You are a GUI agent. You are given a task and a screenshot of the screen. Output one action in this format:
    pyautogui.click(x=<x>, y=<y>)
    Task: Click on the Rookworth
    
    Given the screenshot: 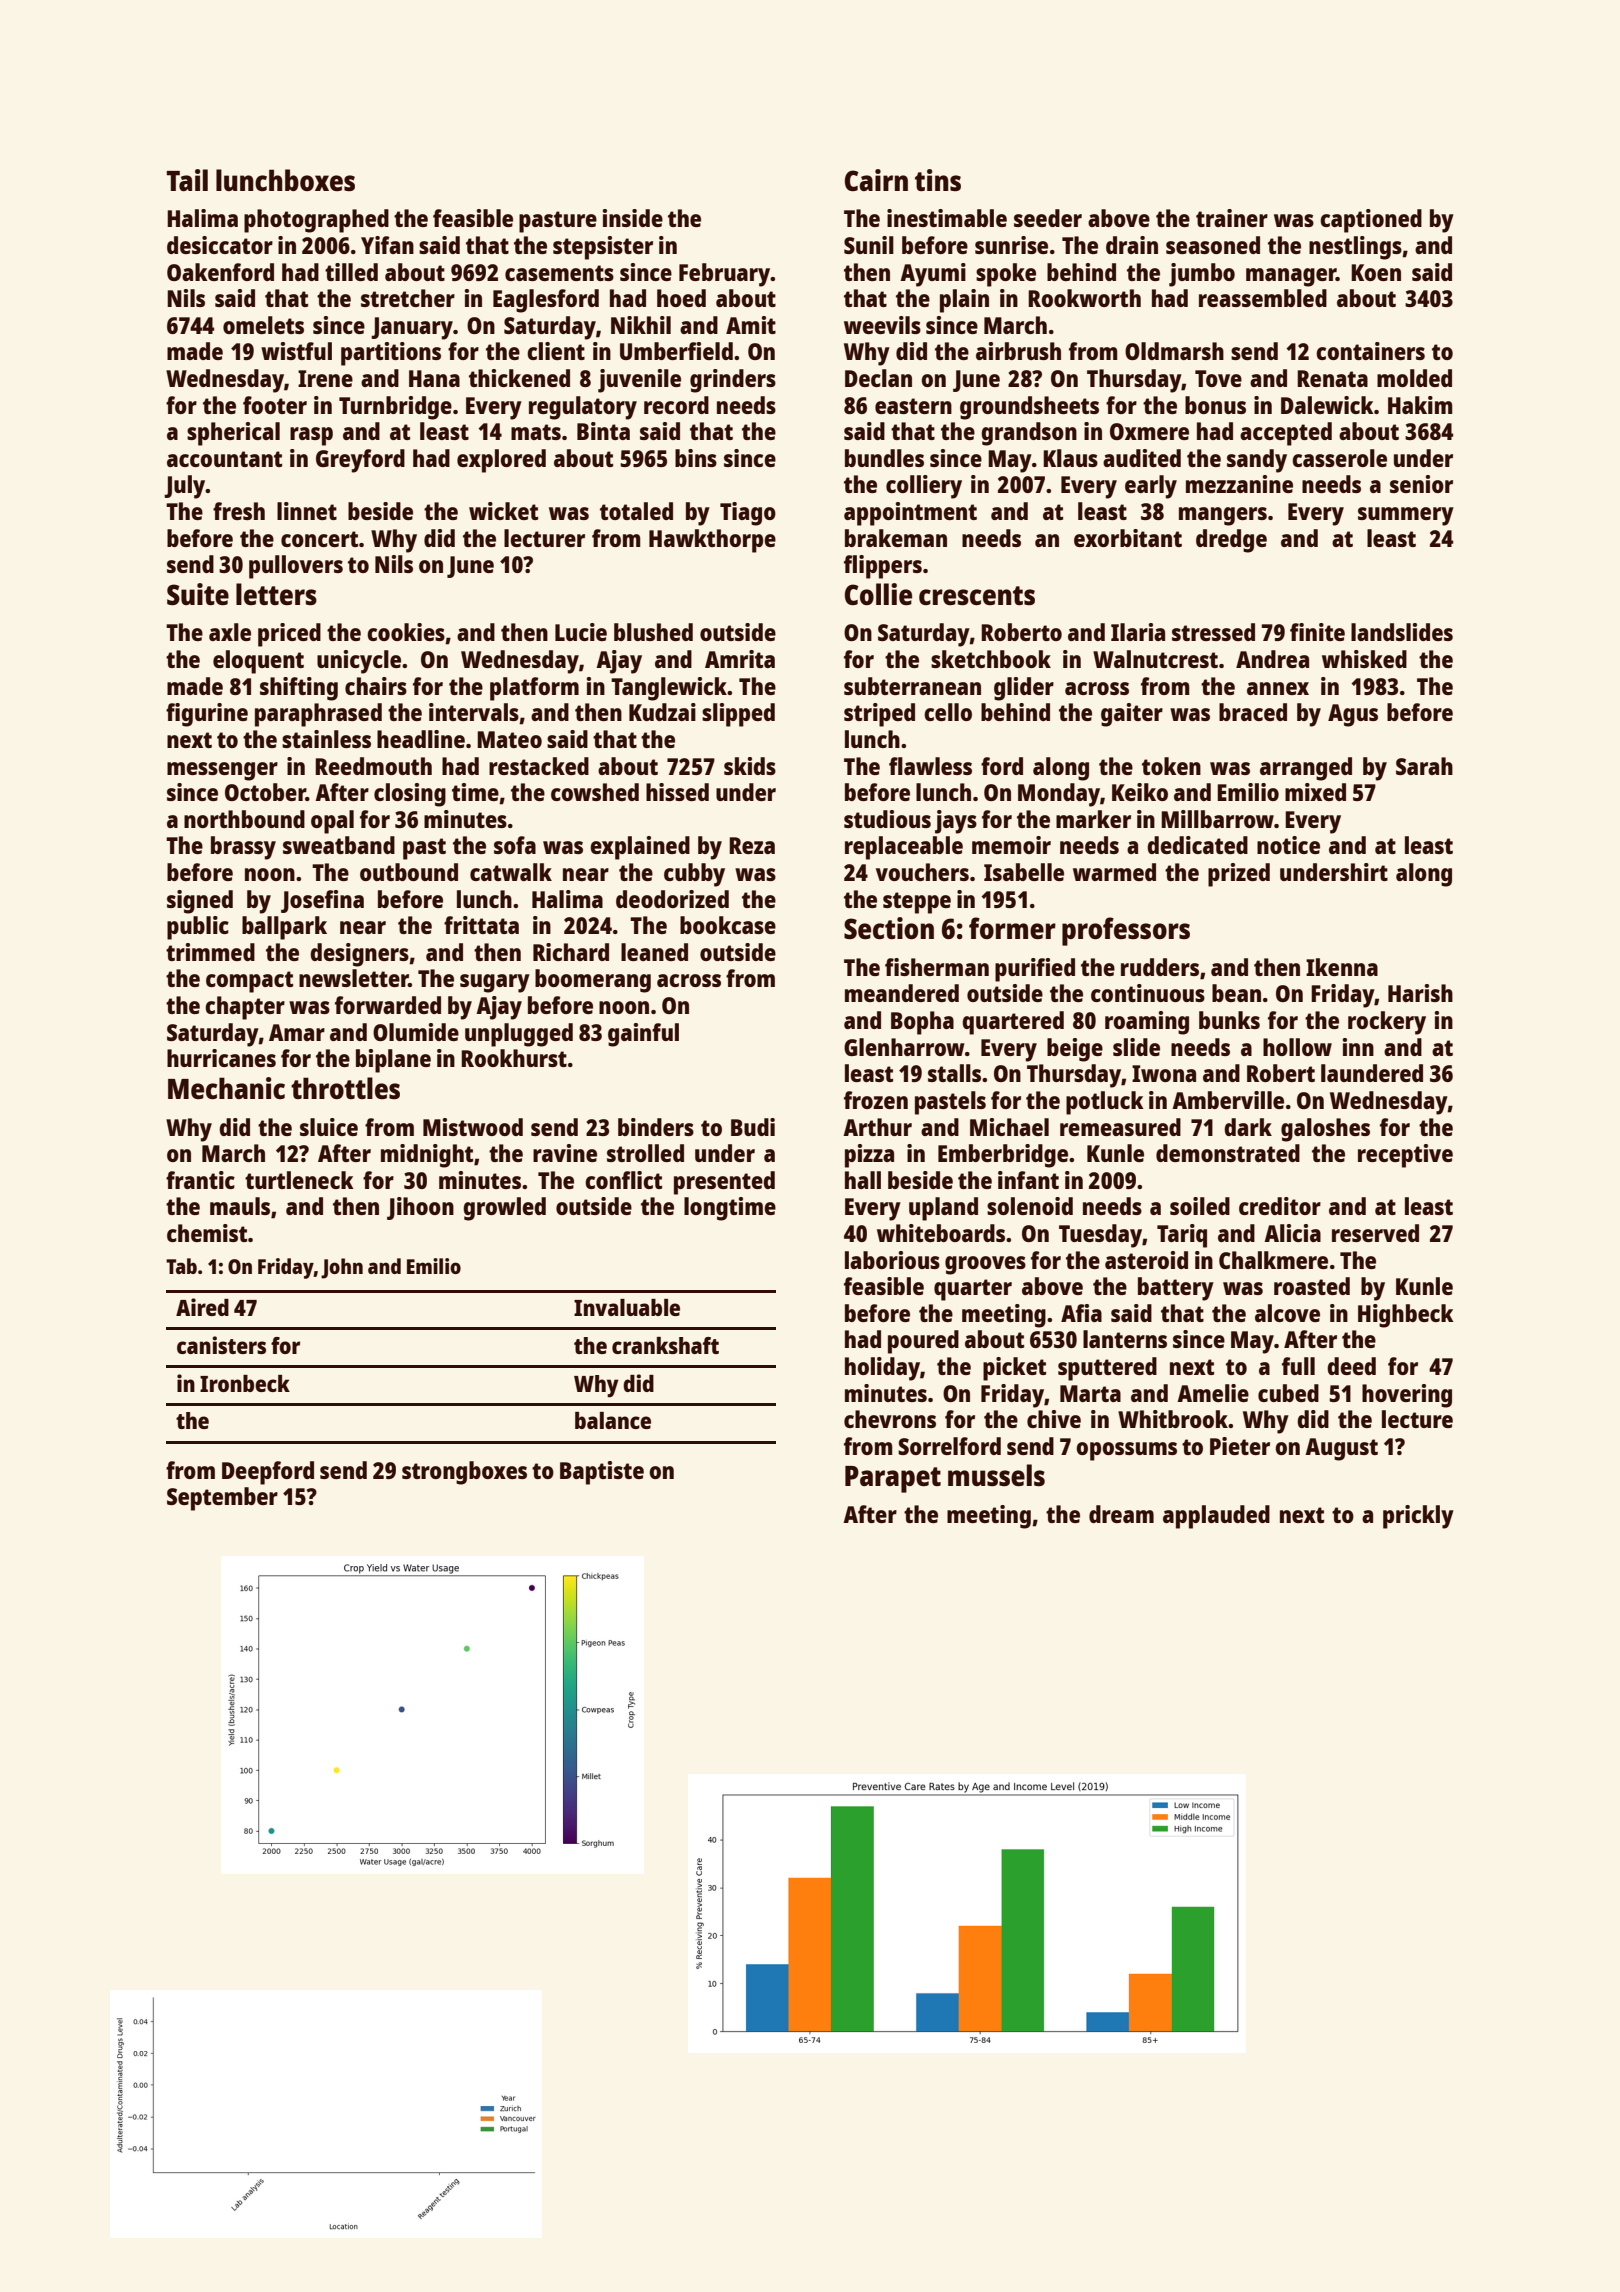 What is the action you would take?
    pyautogui.click(x=1084, y=298)
